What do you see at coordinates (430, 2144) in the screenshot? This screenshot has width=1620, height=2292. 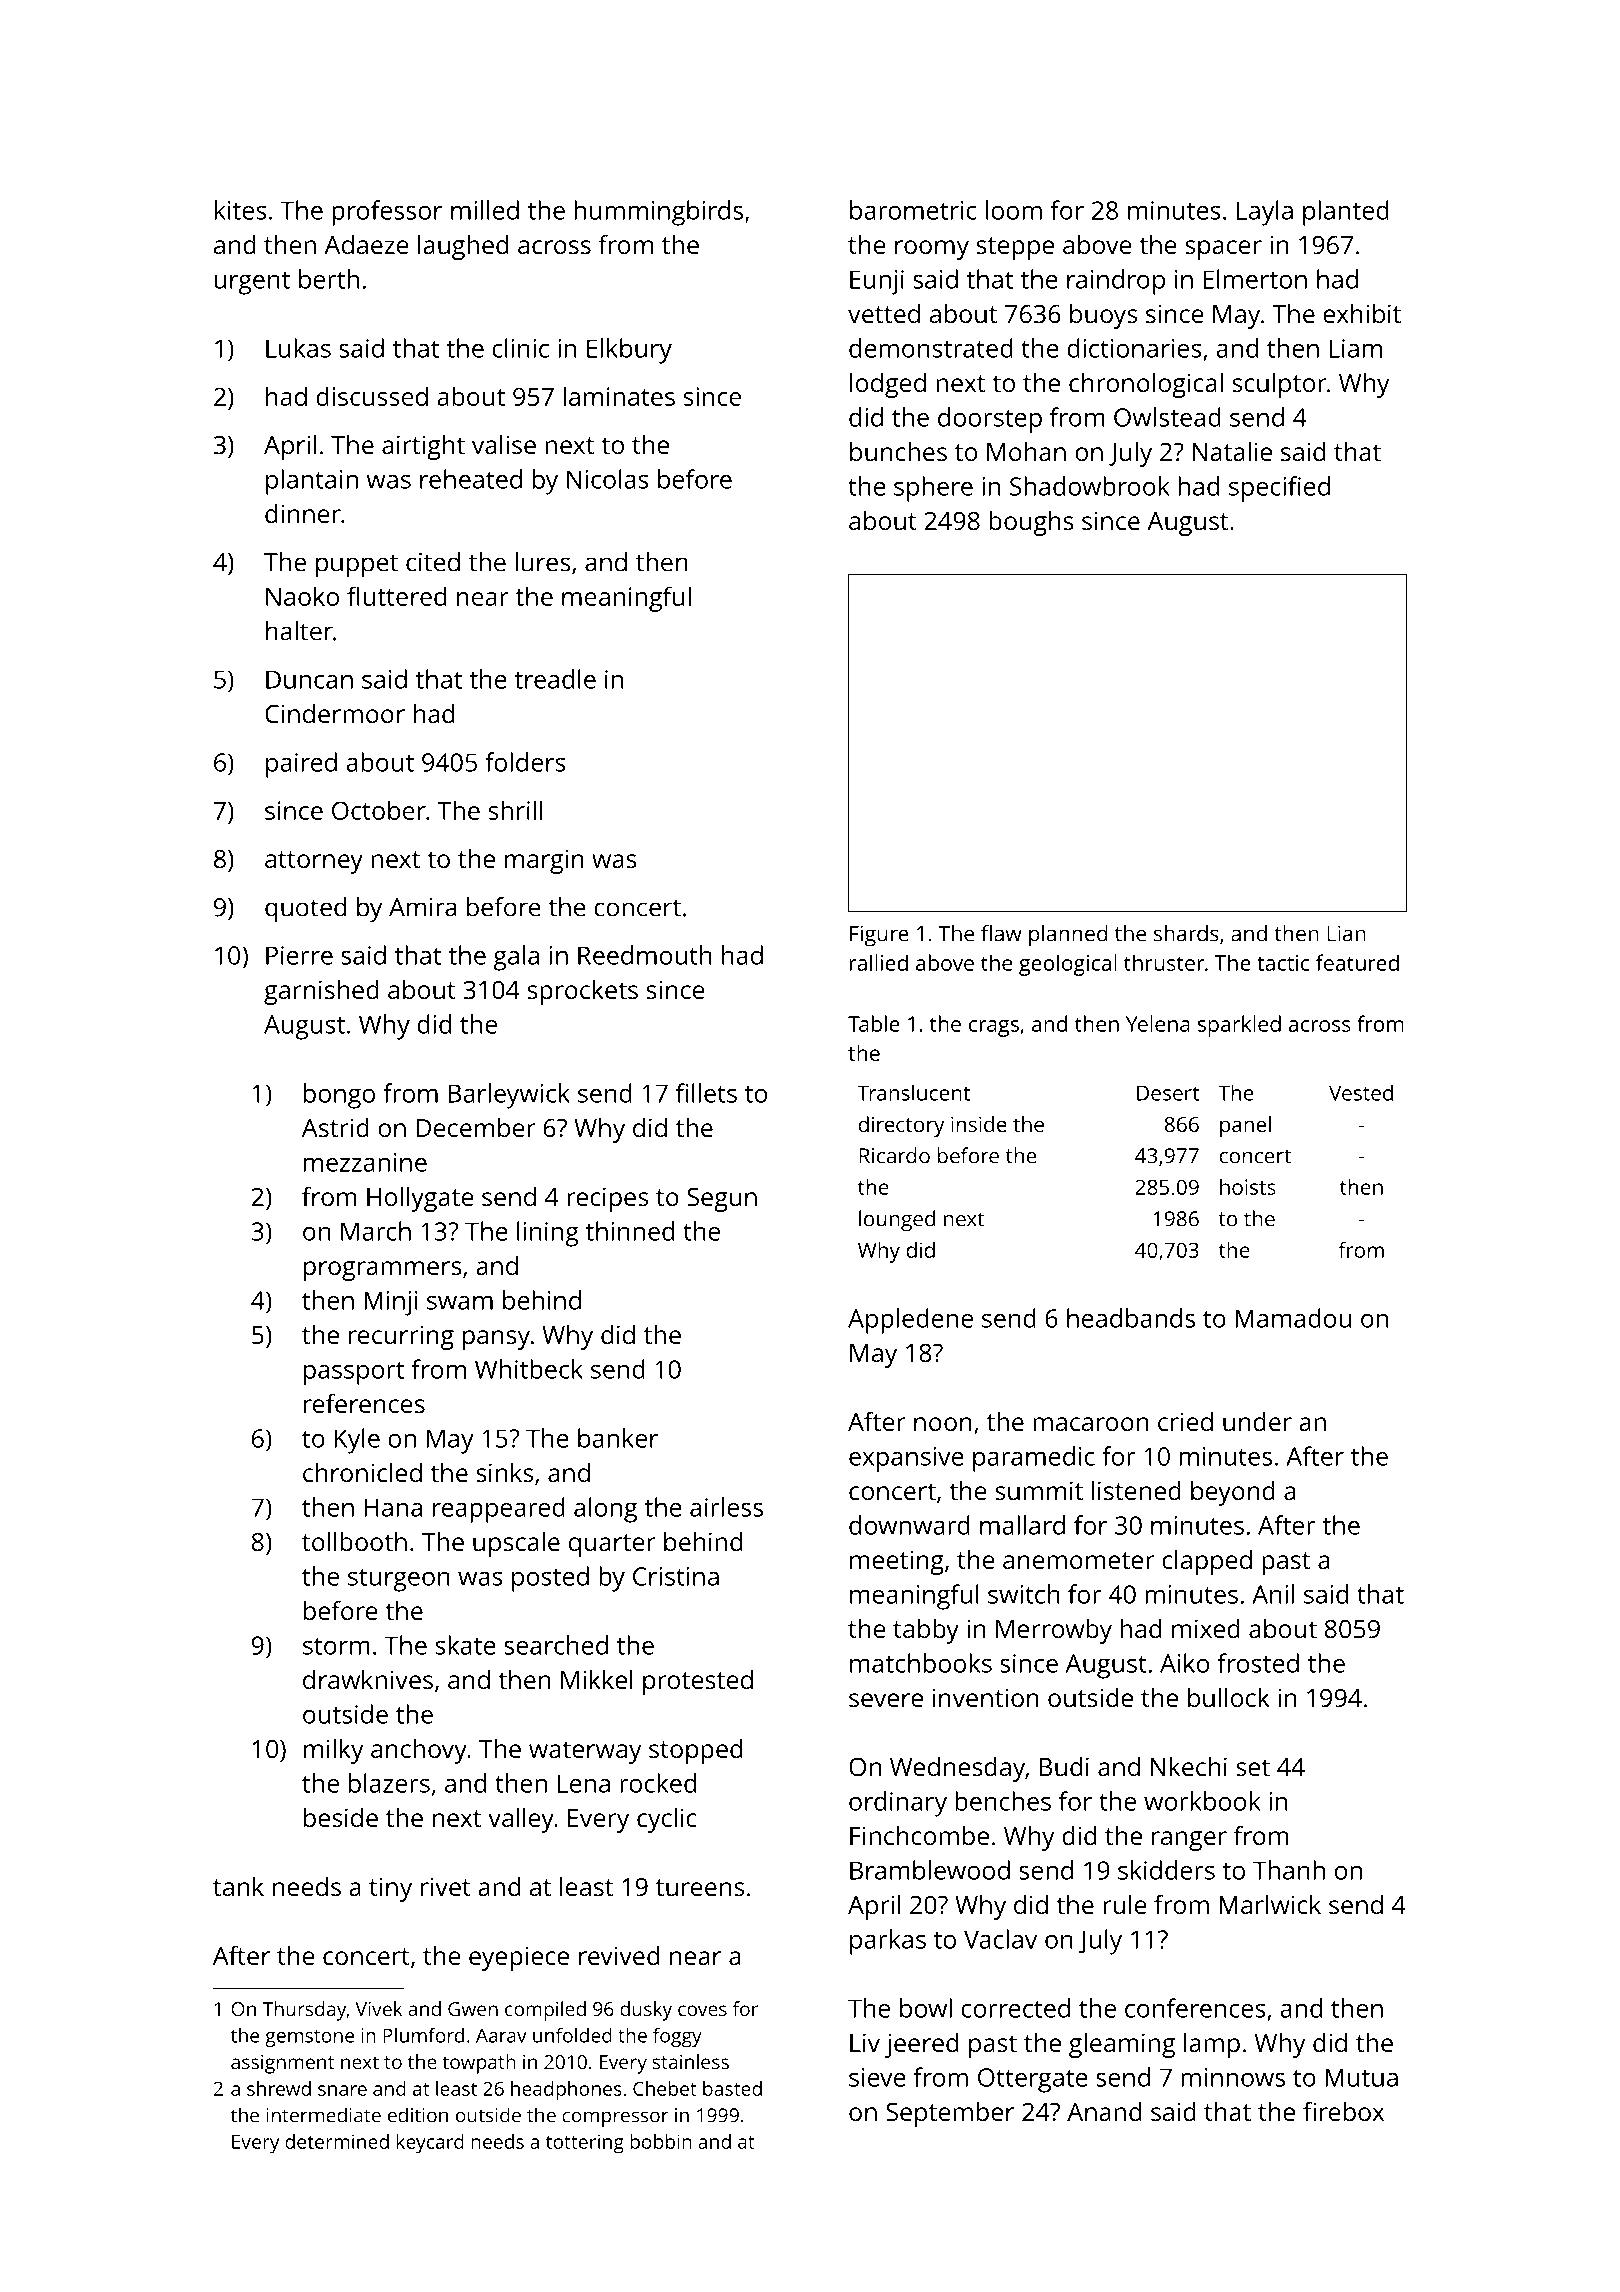 I see `keycard` at bounding box center [430, 2144].
